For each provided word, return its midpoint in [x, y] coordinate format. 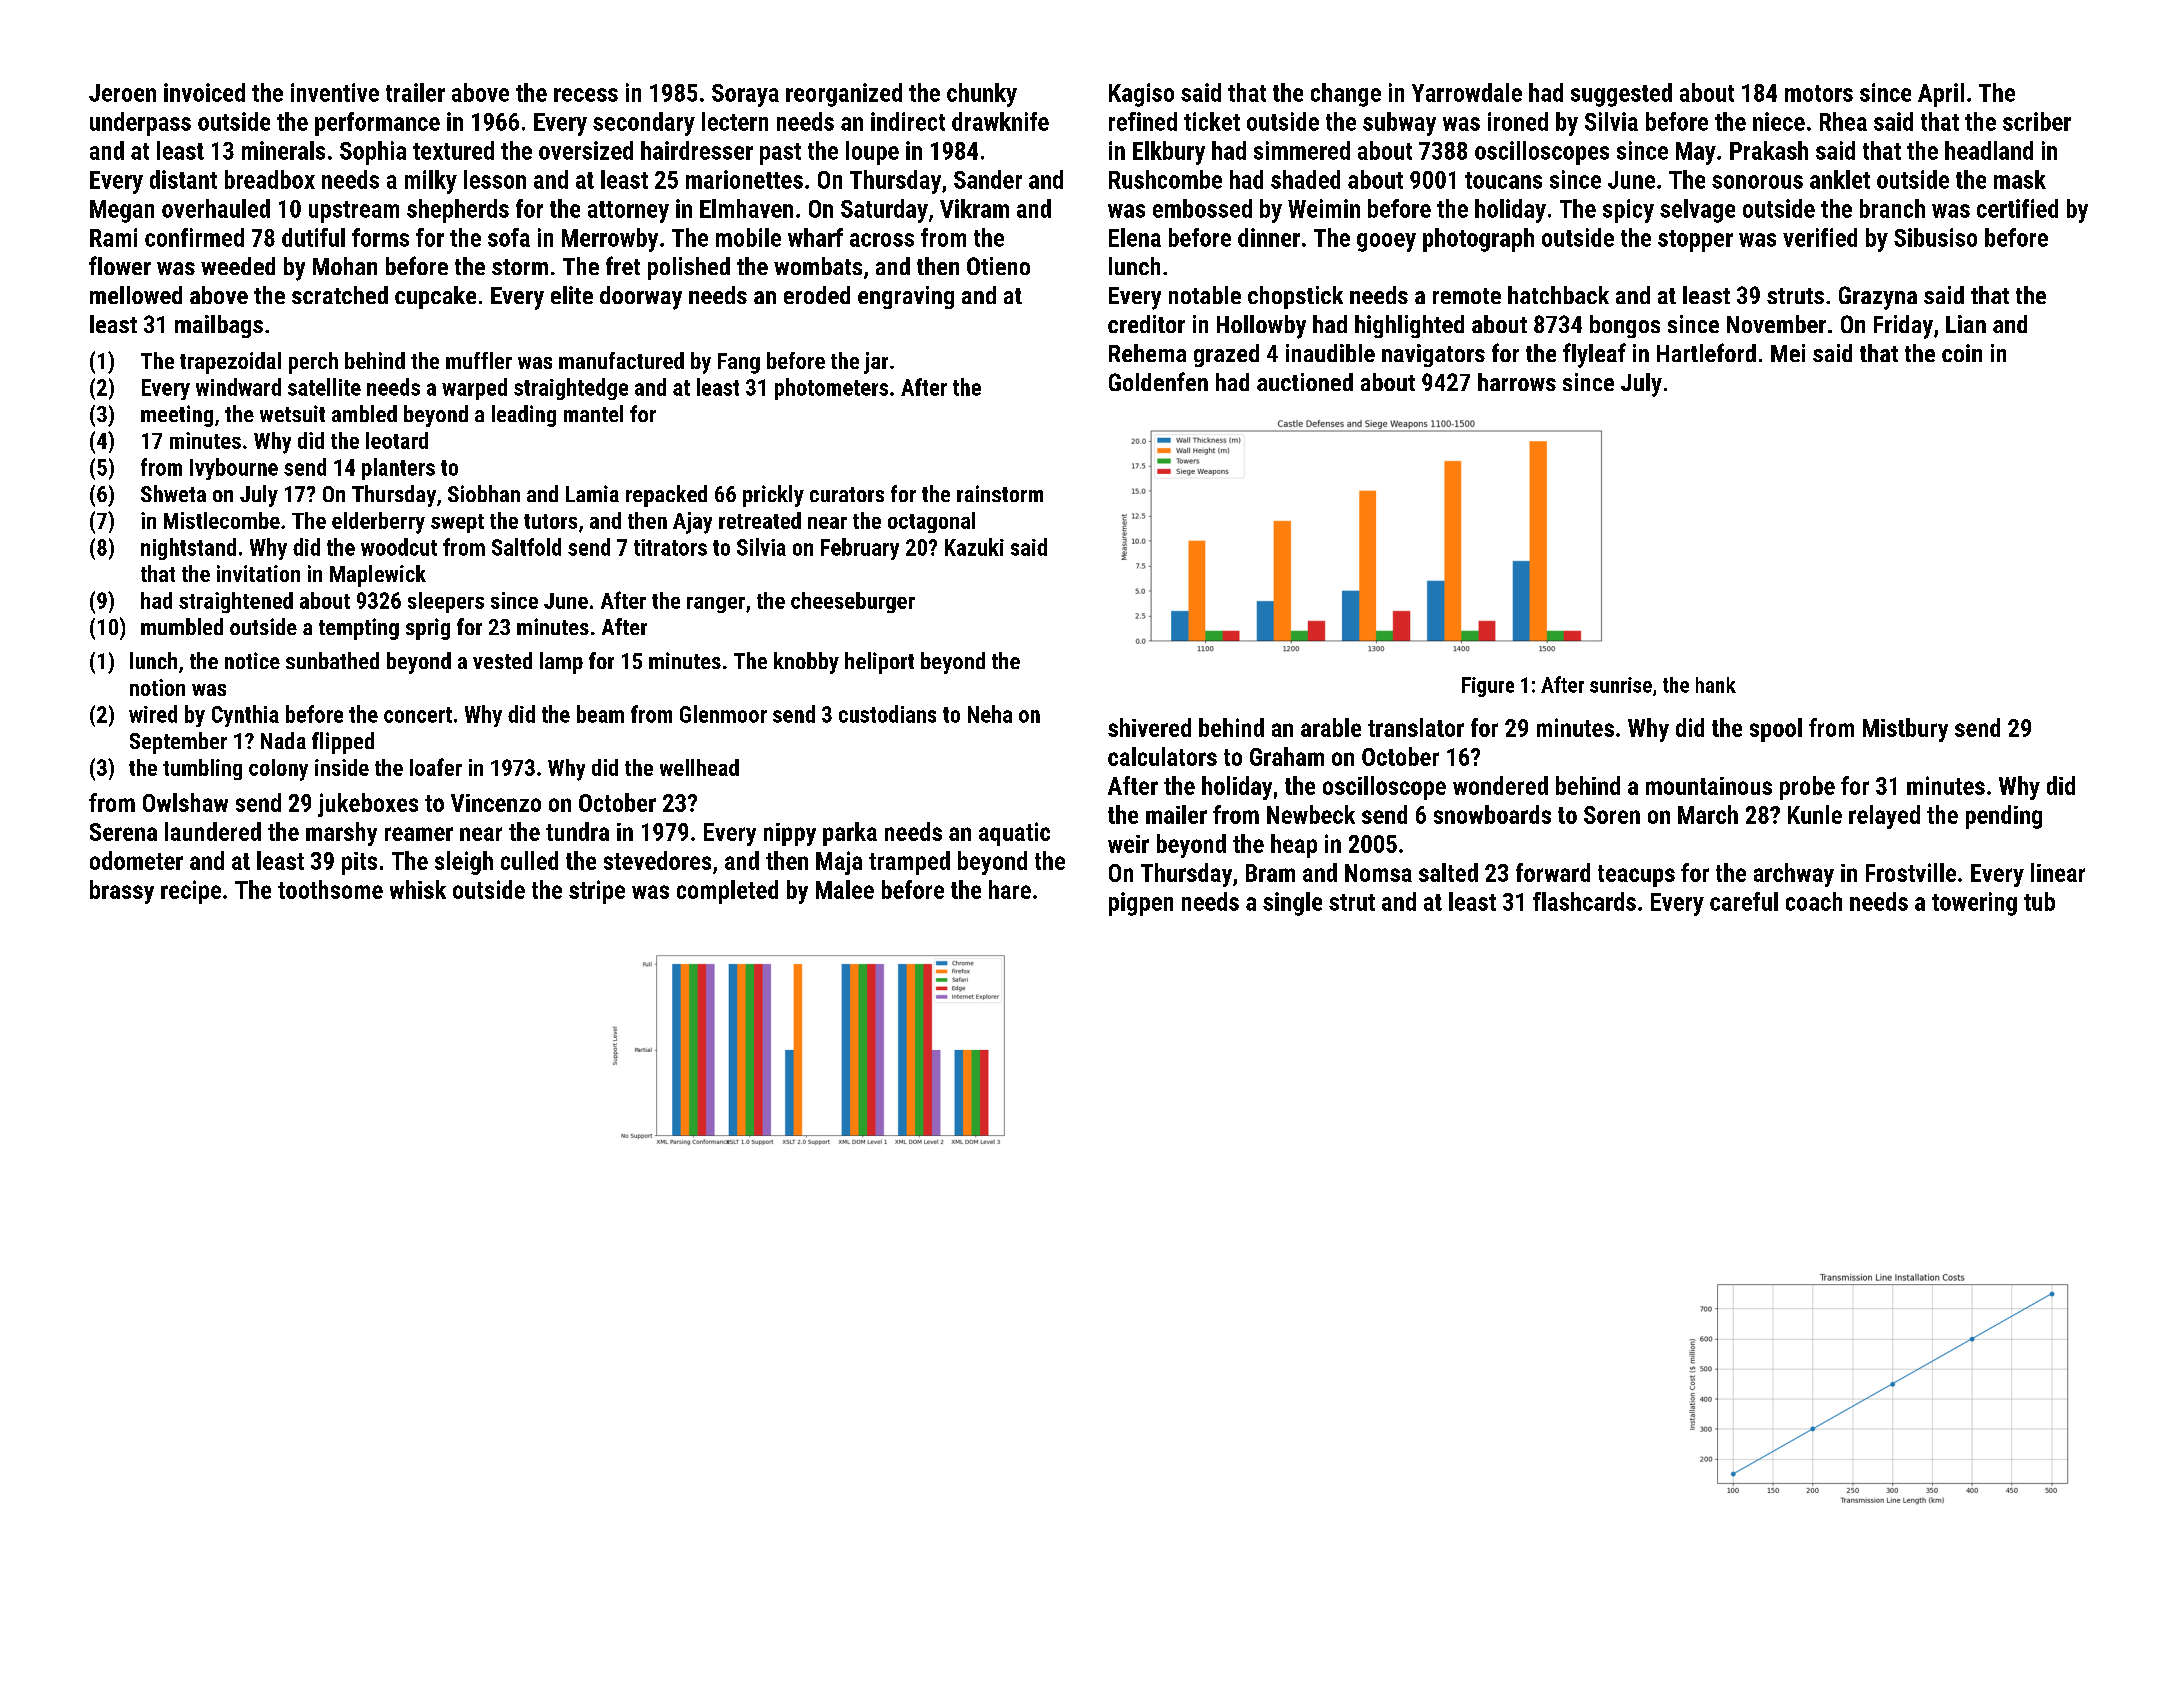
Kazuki [974, 547]
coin [1962, 353]
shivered [1149, 727]
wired [153, 714]
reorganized [844, 95]
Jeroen [122, 93]
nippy [790, 834]
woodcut [399, 547]
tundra [577, 831]
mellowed [136, 295]
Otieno [998, 266]
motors [1819, 93]
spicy [1628, 211]
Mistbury [1905, 730]
